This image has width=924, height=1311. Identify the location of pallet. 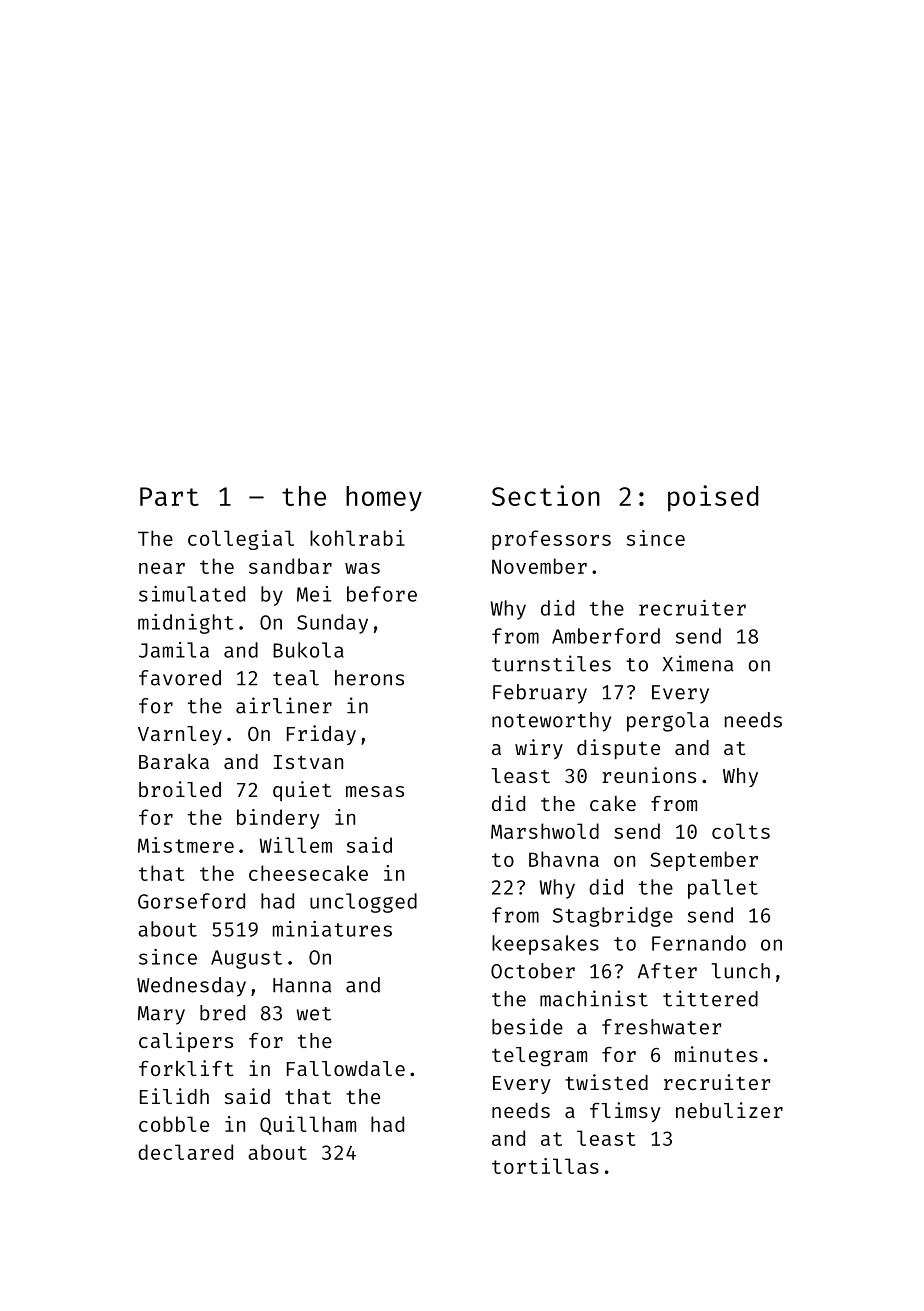
(723, 889).
